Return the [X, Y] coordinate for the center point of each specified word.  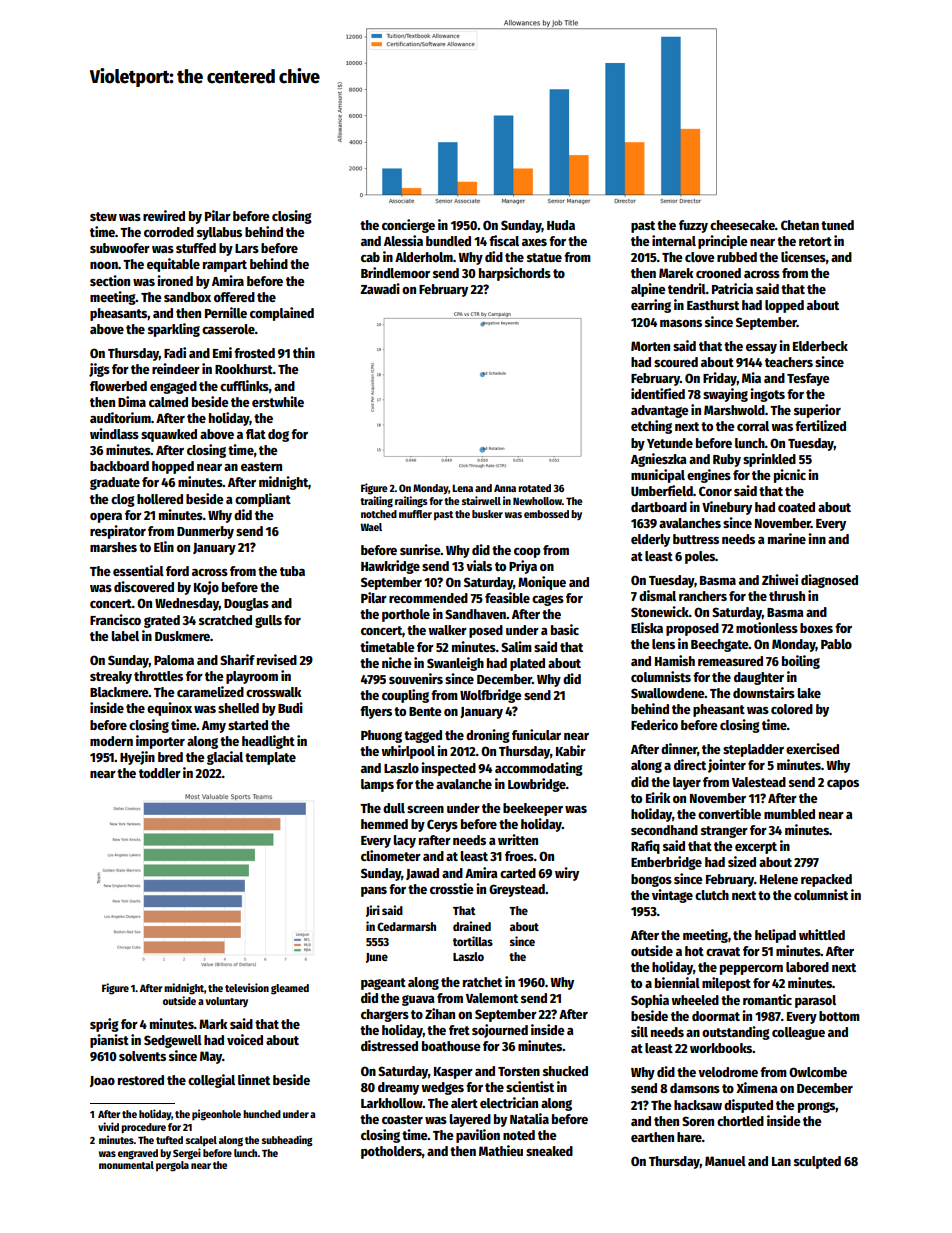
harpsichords [515, 274]
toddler [160, 773]
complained [282, 314]
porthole [406, 615]
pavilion [478, 1136]
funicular [536, 734]
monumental [126, 1165]
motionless [767, 627]
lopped [784, 306]
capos [843, 785]
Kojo [206, 588]
